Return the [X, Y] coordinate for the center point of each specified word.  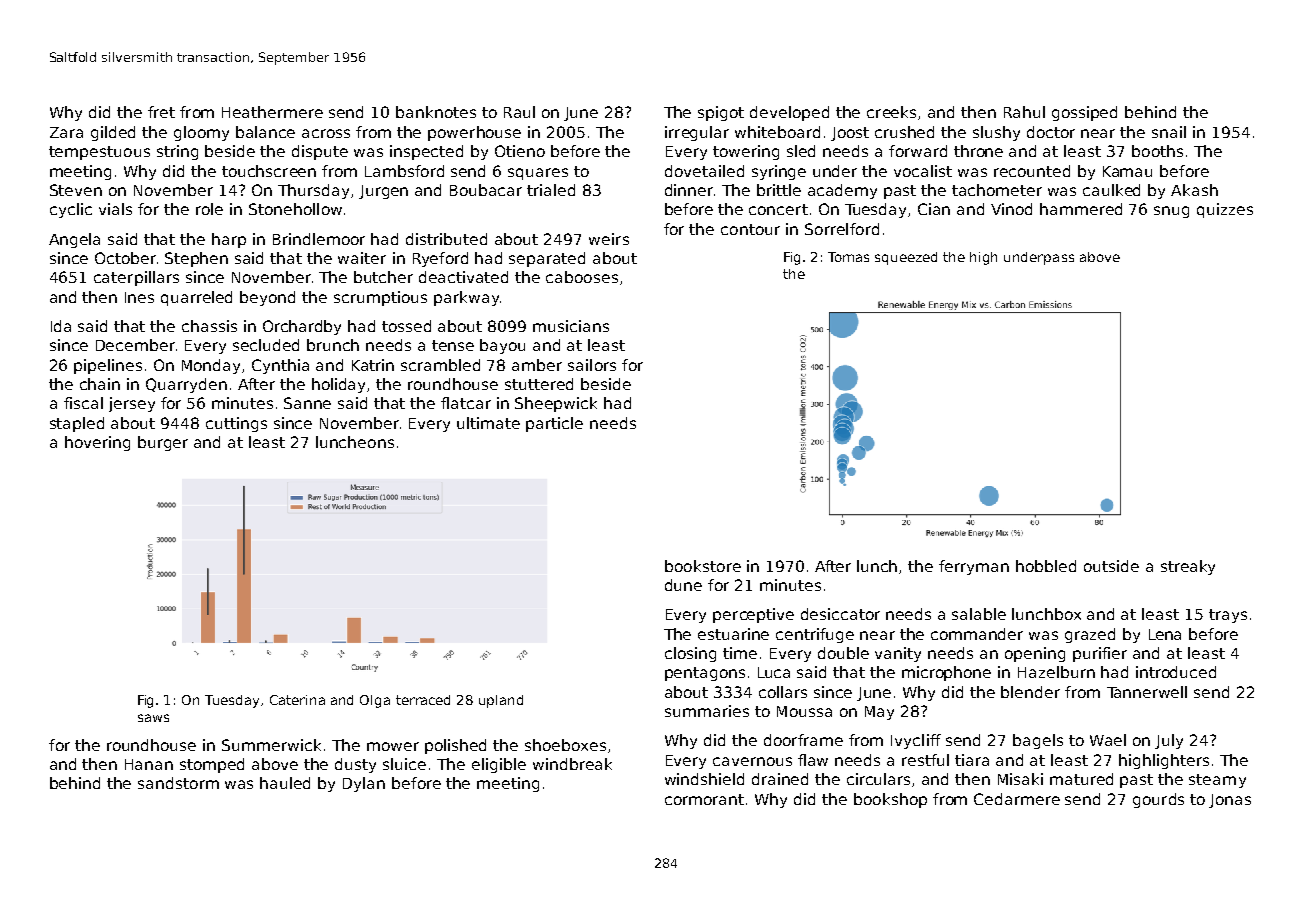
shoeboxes [565, 745]
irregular [697, 133]
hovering [97, 443]
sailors [592, 365]
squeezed [906, 258]
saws [153, 718]
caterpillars [136, 278]
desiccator [840, 614]
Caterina [297, 700]
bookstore [703, 566]
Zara [66, 132]
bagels [1038, 741]
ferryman [974, 567]
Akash [1194, 190]
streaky [1188, 567]
